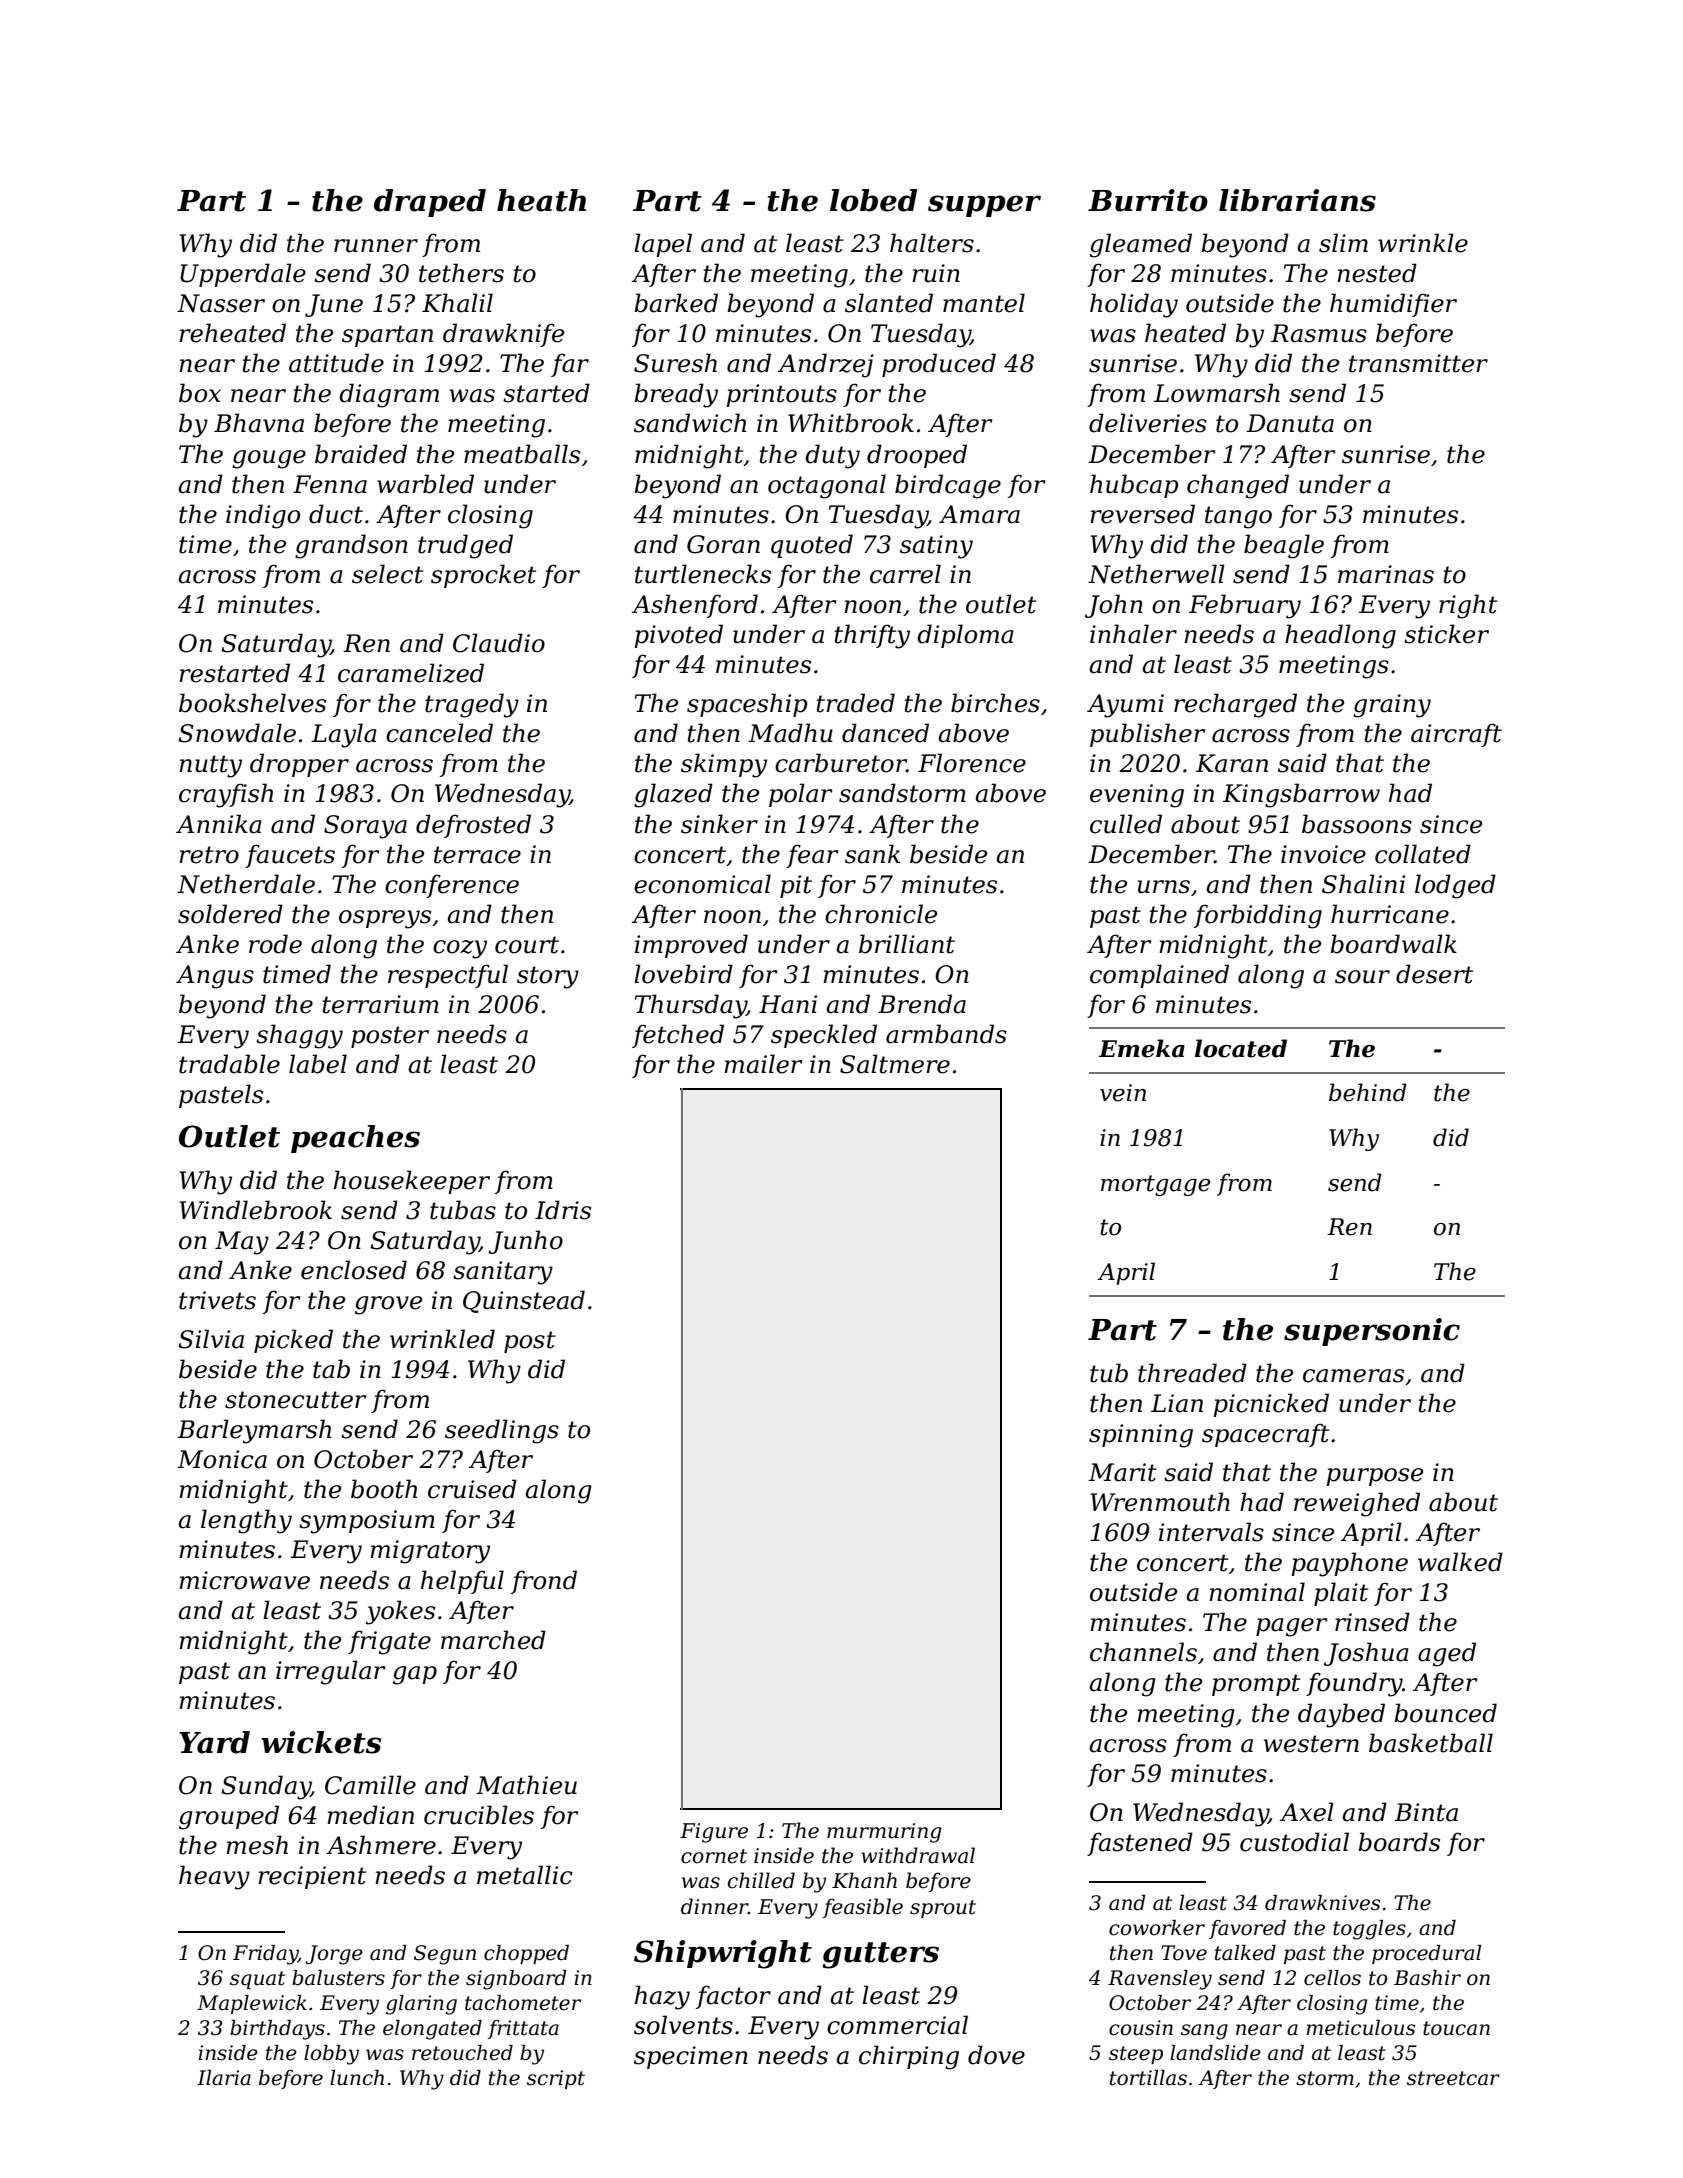 Image resolution: width=1683 pixels, height=2178 pixels. What do you see at coordinates (1148, 2078) in the screenshot?
I see `tortillas` at bounding box center [1148, 2078].
